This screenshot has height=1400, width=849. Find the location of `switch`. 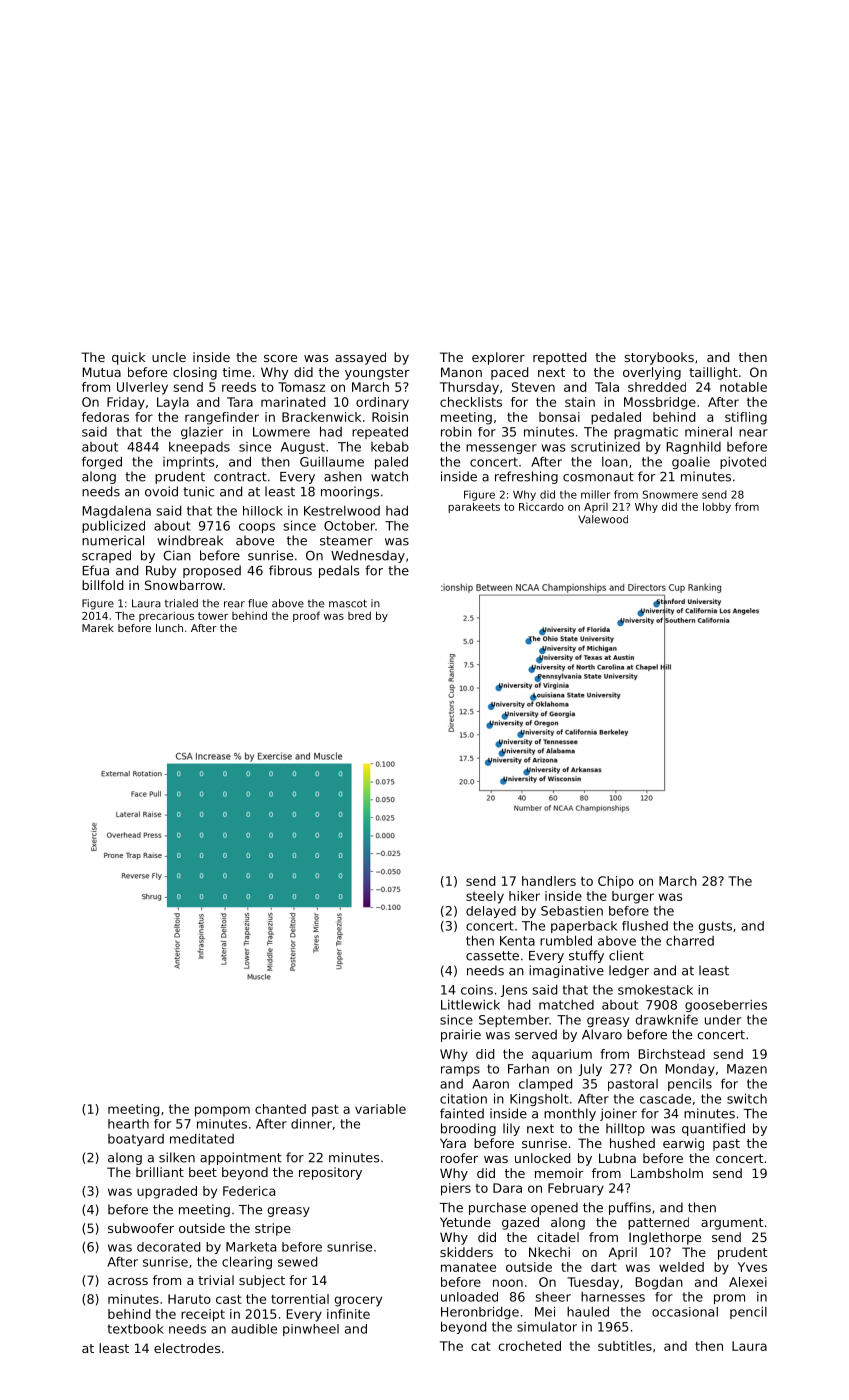

switch is located at coordinates (747, 1098).
